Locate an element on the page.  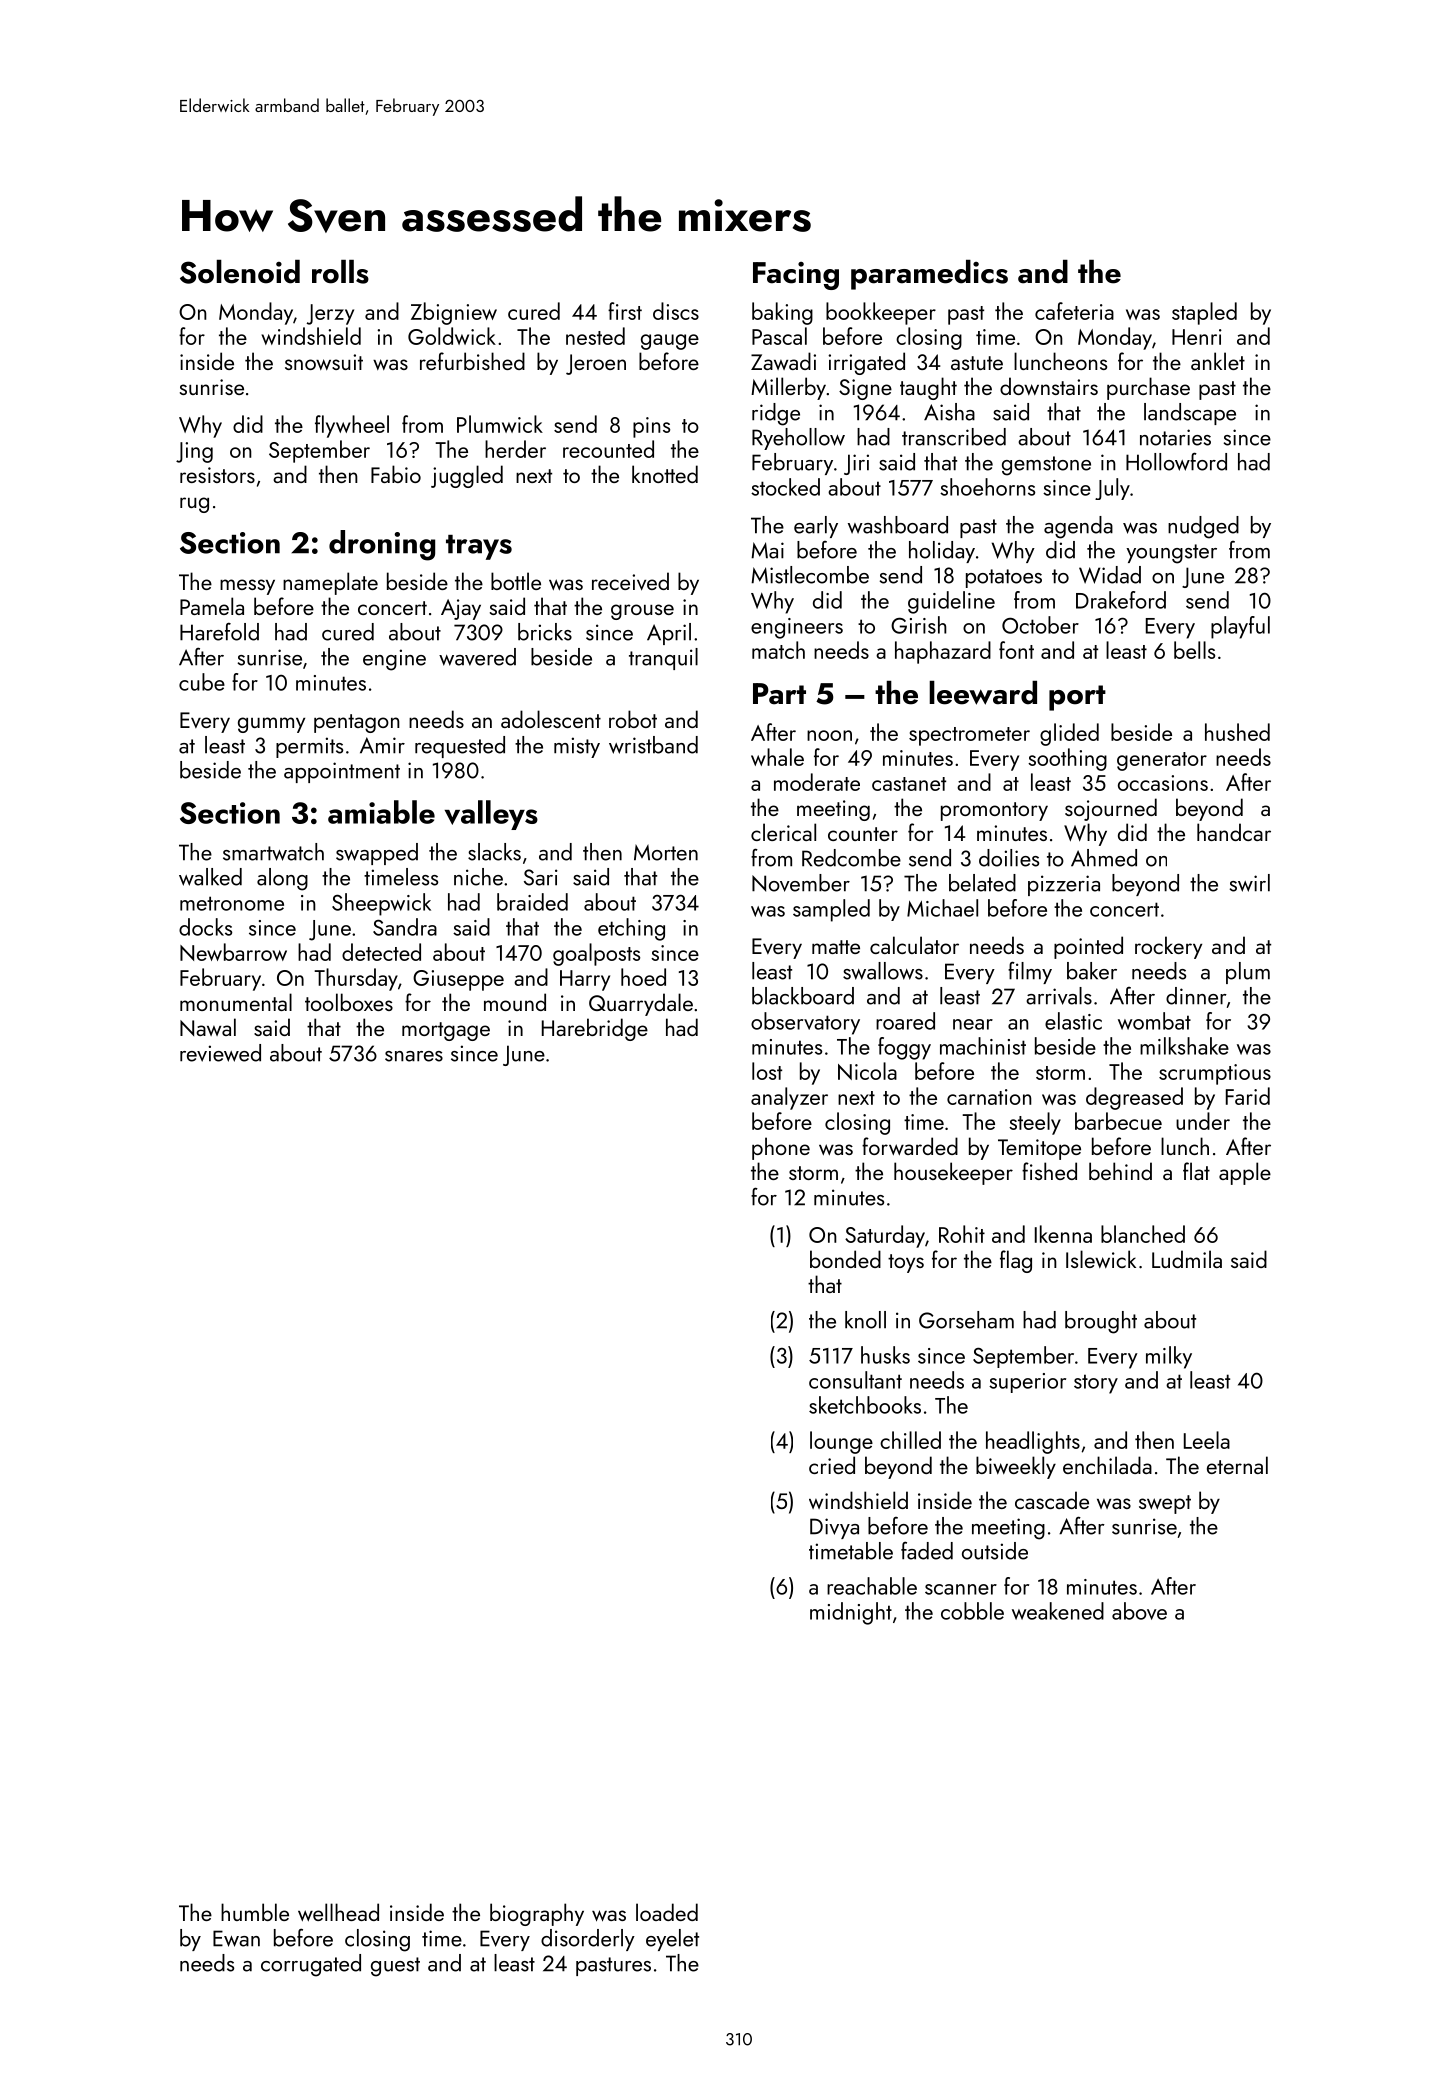
flat is located at coordinates (1196, 1171).
